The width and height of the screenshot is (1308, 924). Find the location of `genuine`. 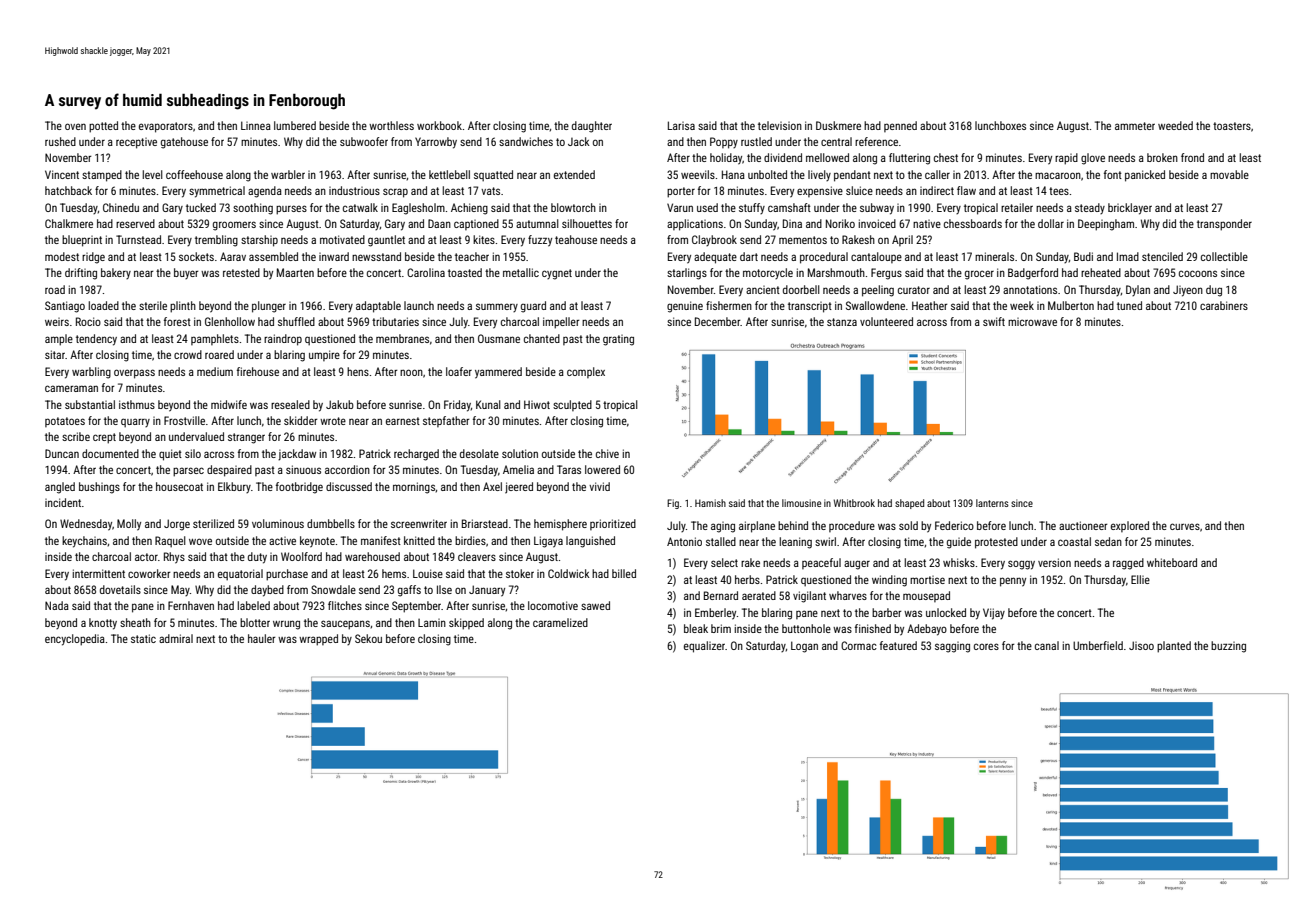

genuine is located at coordinates (685, 307).
